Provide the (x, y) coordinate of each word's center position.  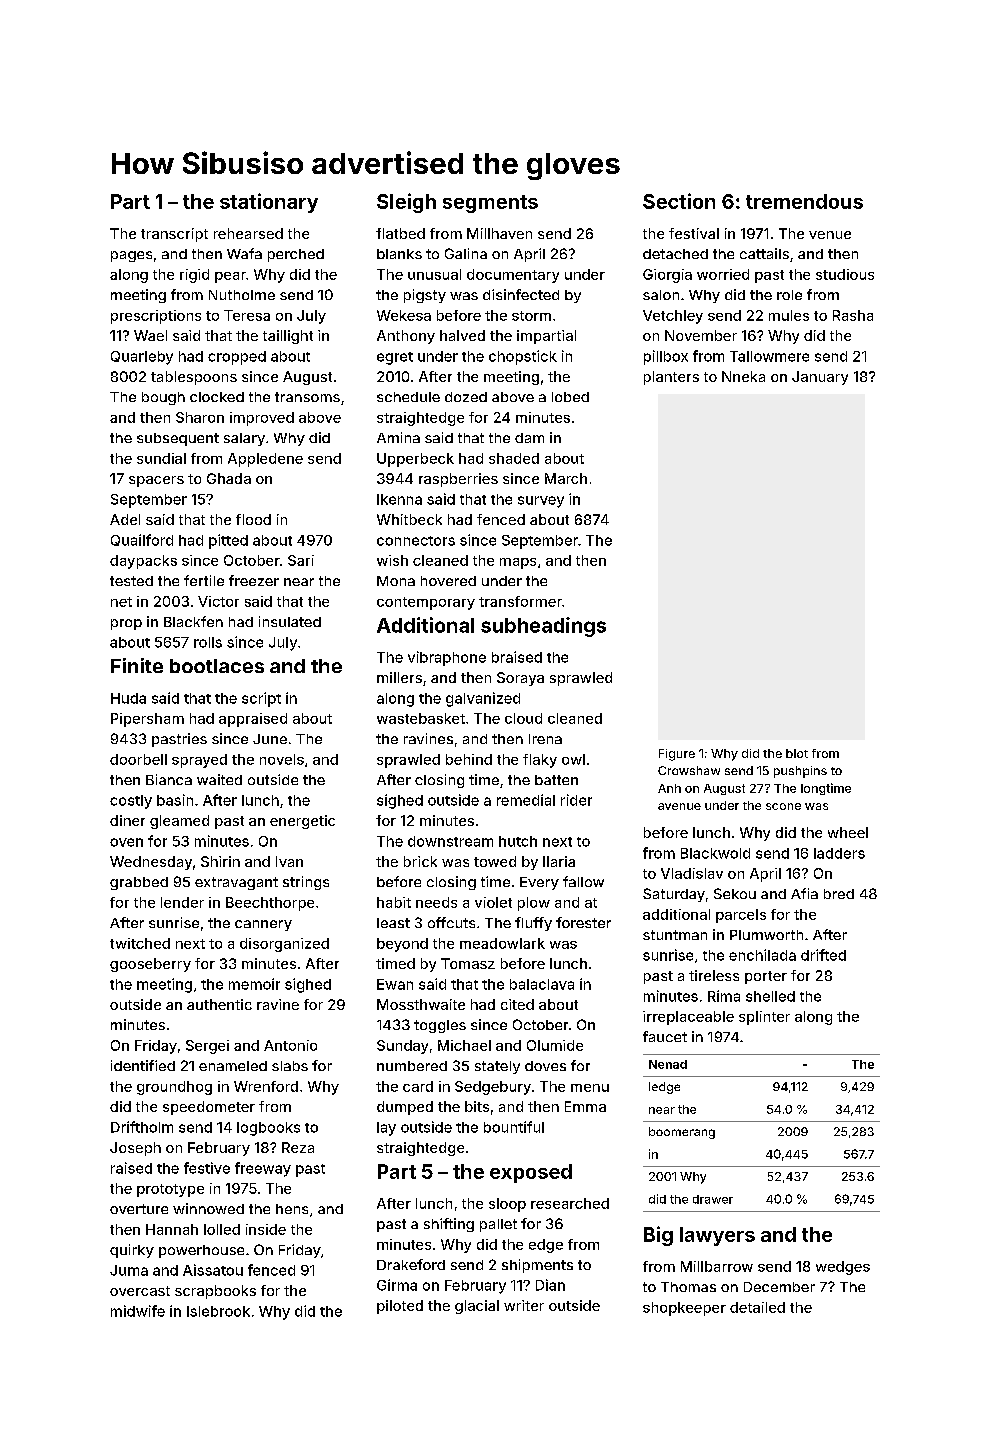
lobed (570, 397)
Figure (677, 755)
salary (244, 439)
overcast (140, 1291)
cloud (523, 718)
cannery (263, 925)
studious (845, 274)
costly (131, 802)
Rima (724, 996)
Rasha (853, 315)
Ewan (395, 984)
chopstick (523, 357)
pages (131, 256)
